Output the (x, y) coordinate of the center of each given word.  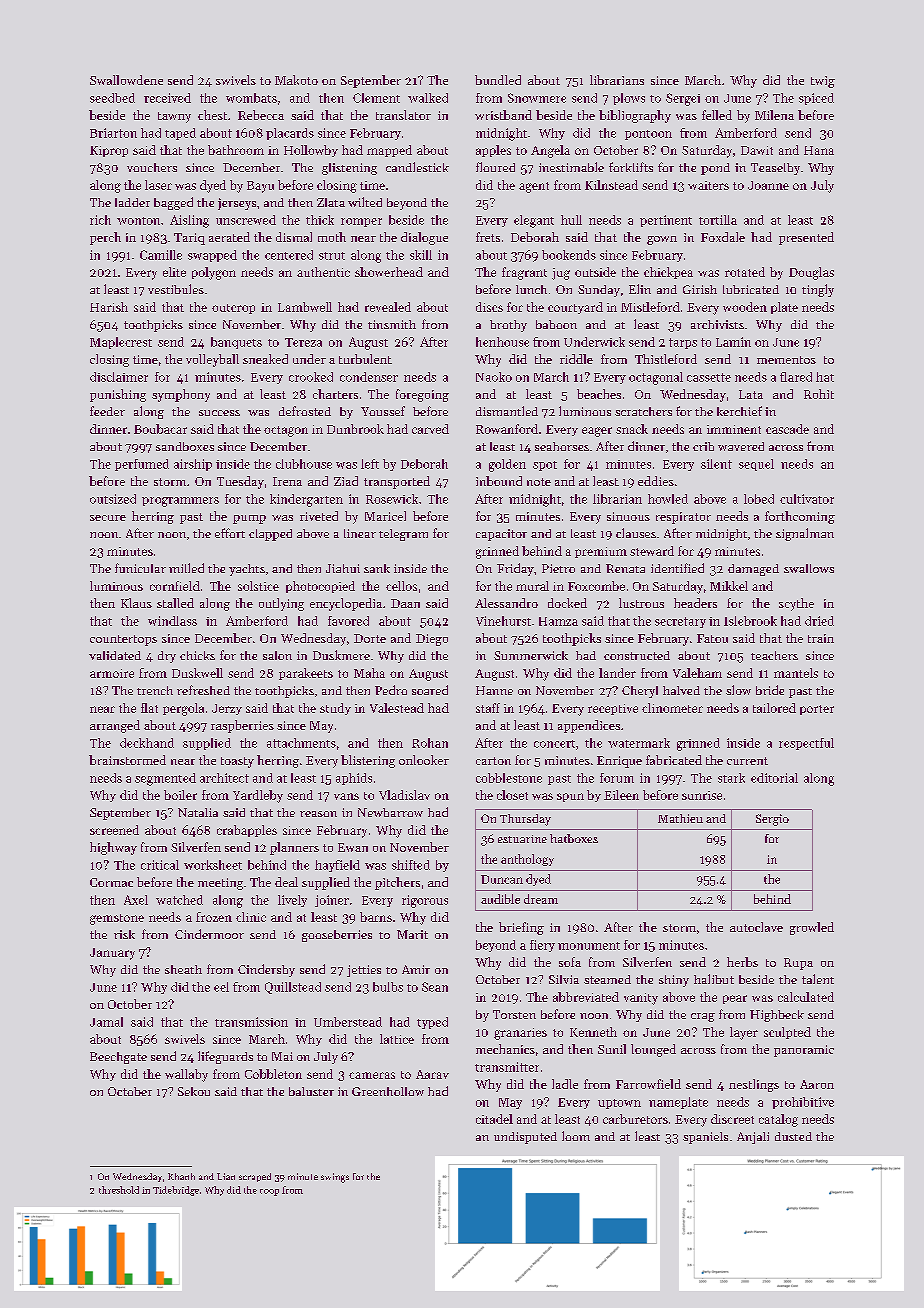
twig (823, 82)
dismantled (507, 411)
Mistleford (650, 307)
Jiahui (343, 568)
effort (230, 533)
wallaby (186, 1075)
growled (812, 928)
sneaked (265, 359)
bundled (498, 80)
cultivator (807, 499)
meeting (220, 884)
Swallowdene (126, 80)
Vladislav (404, 795)
